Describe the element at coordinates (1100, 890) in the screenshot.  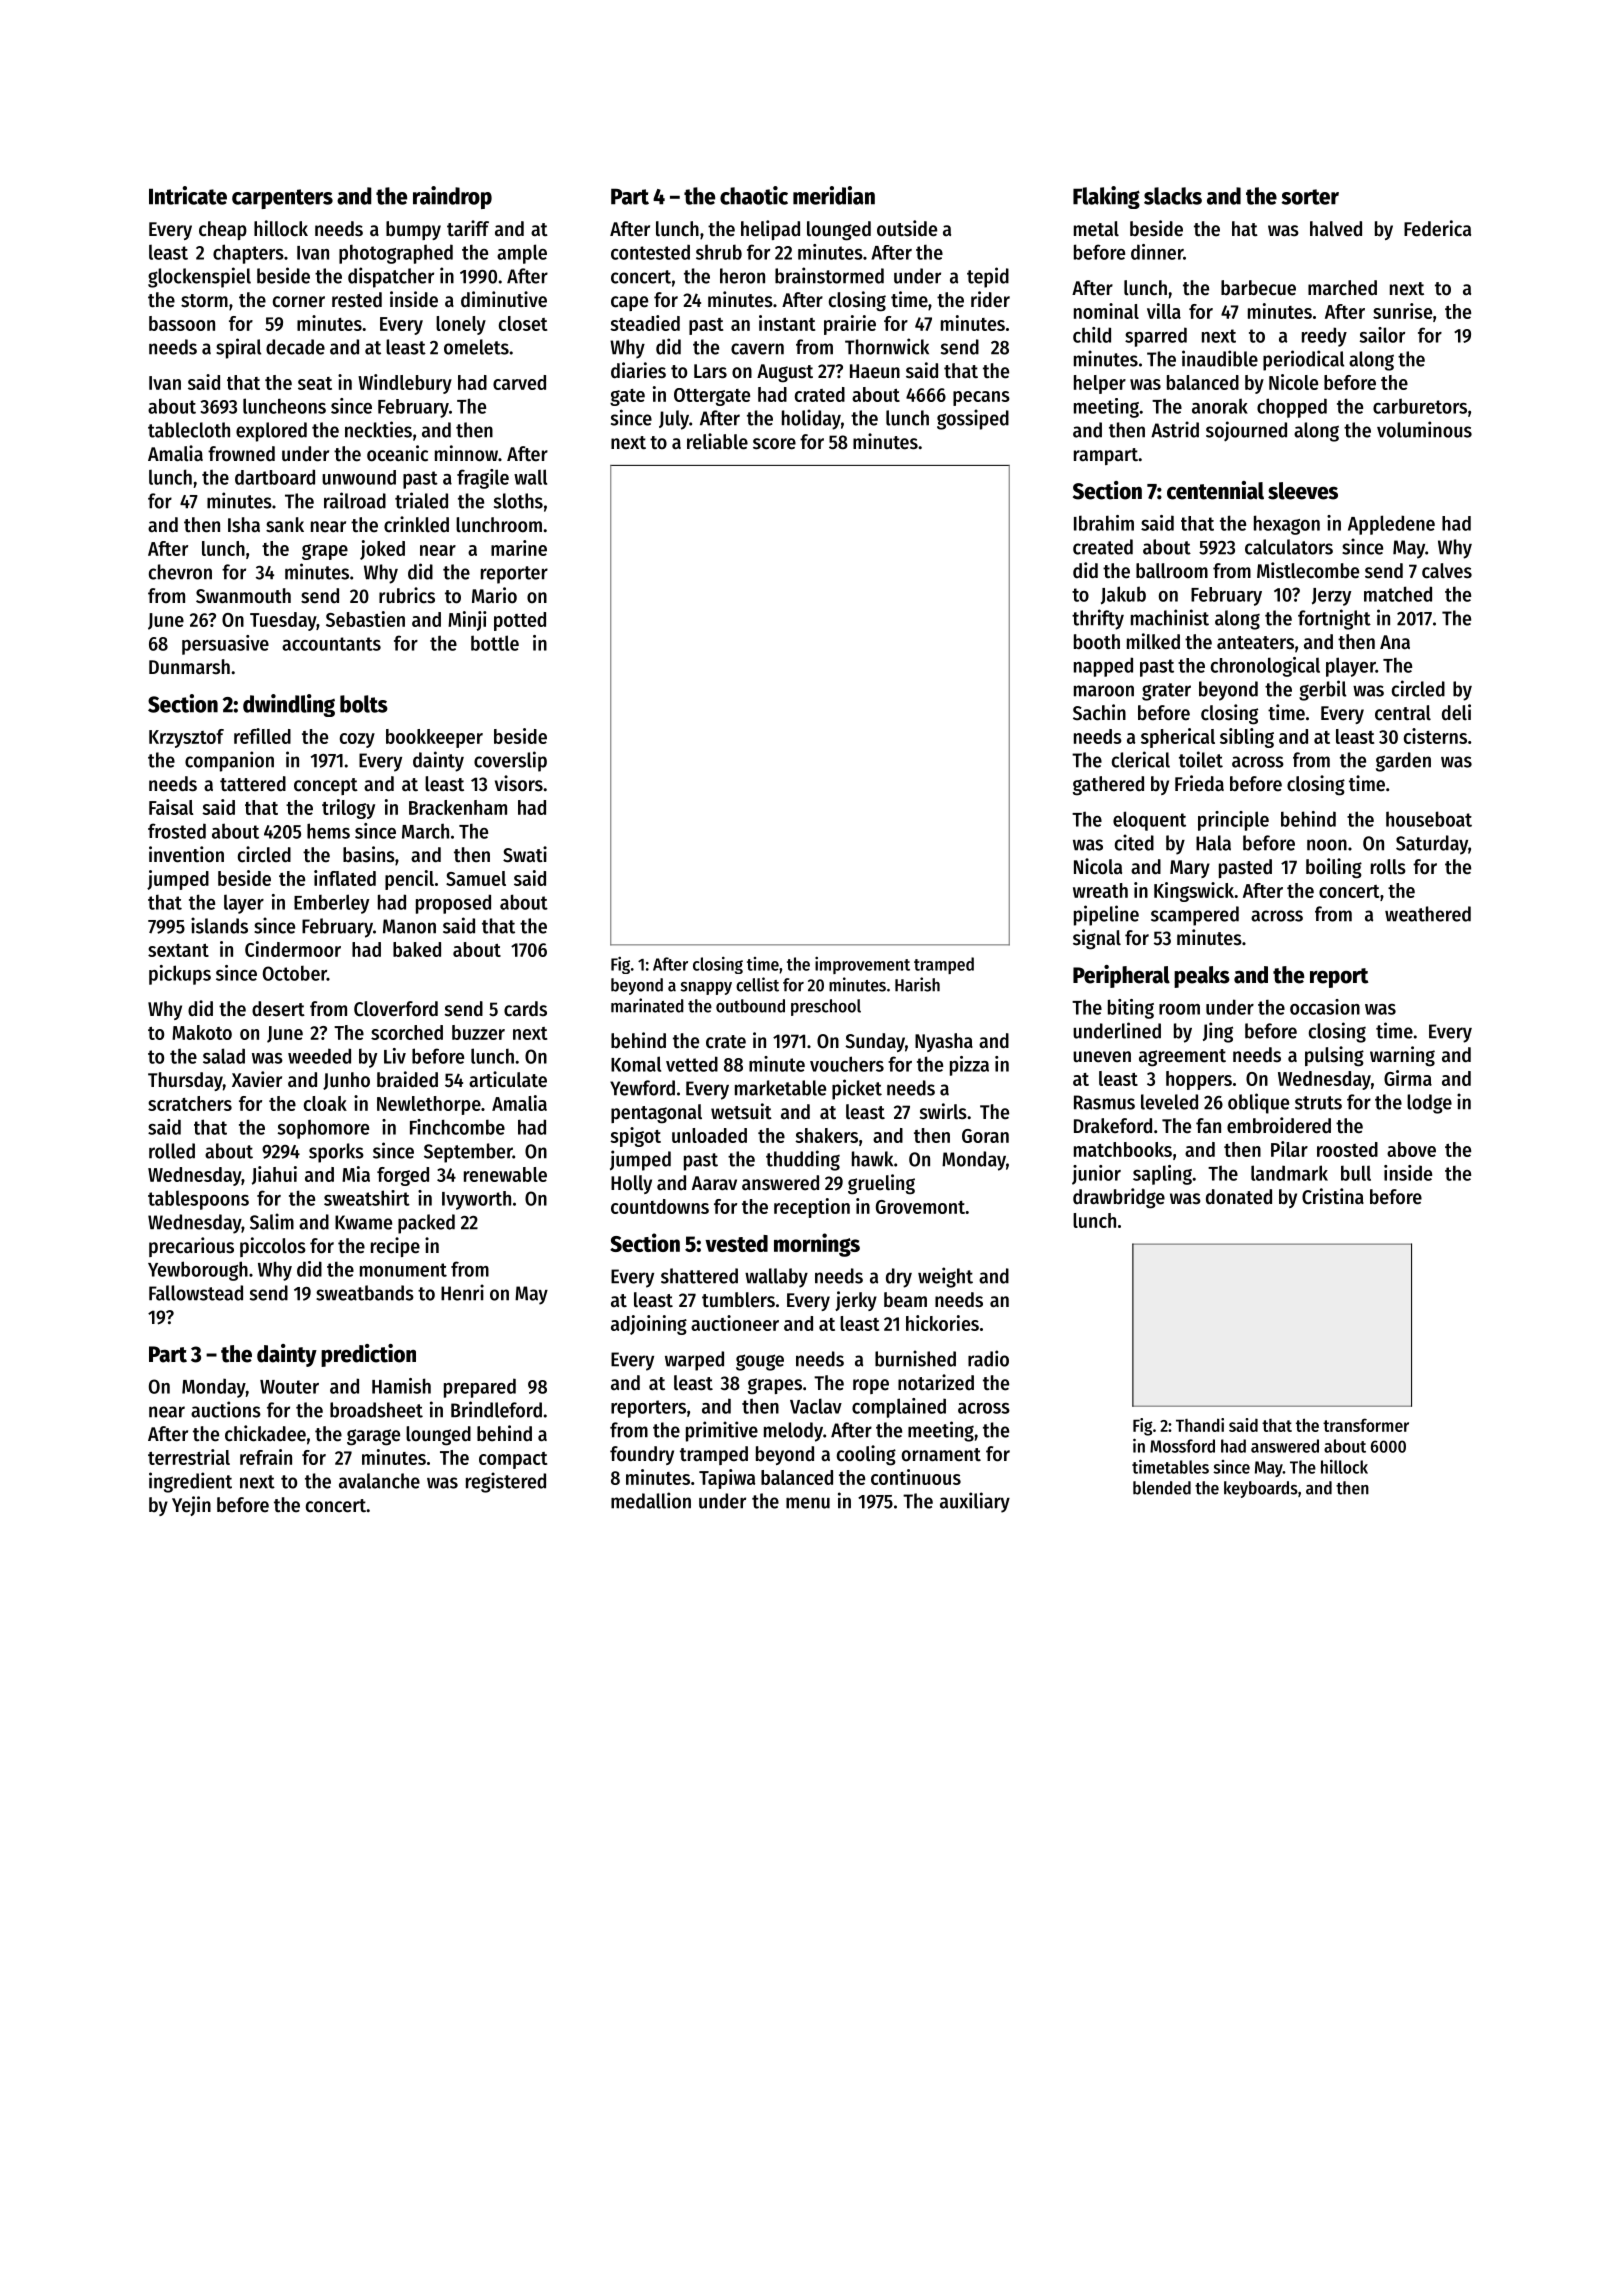
I see `wreath` at that location.
